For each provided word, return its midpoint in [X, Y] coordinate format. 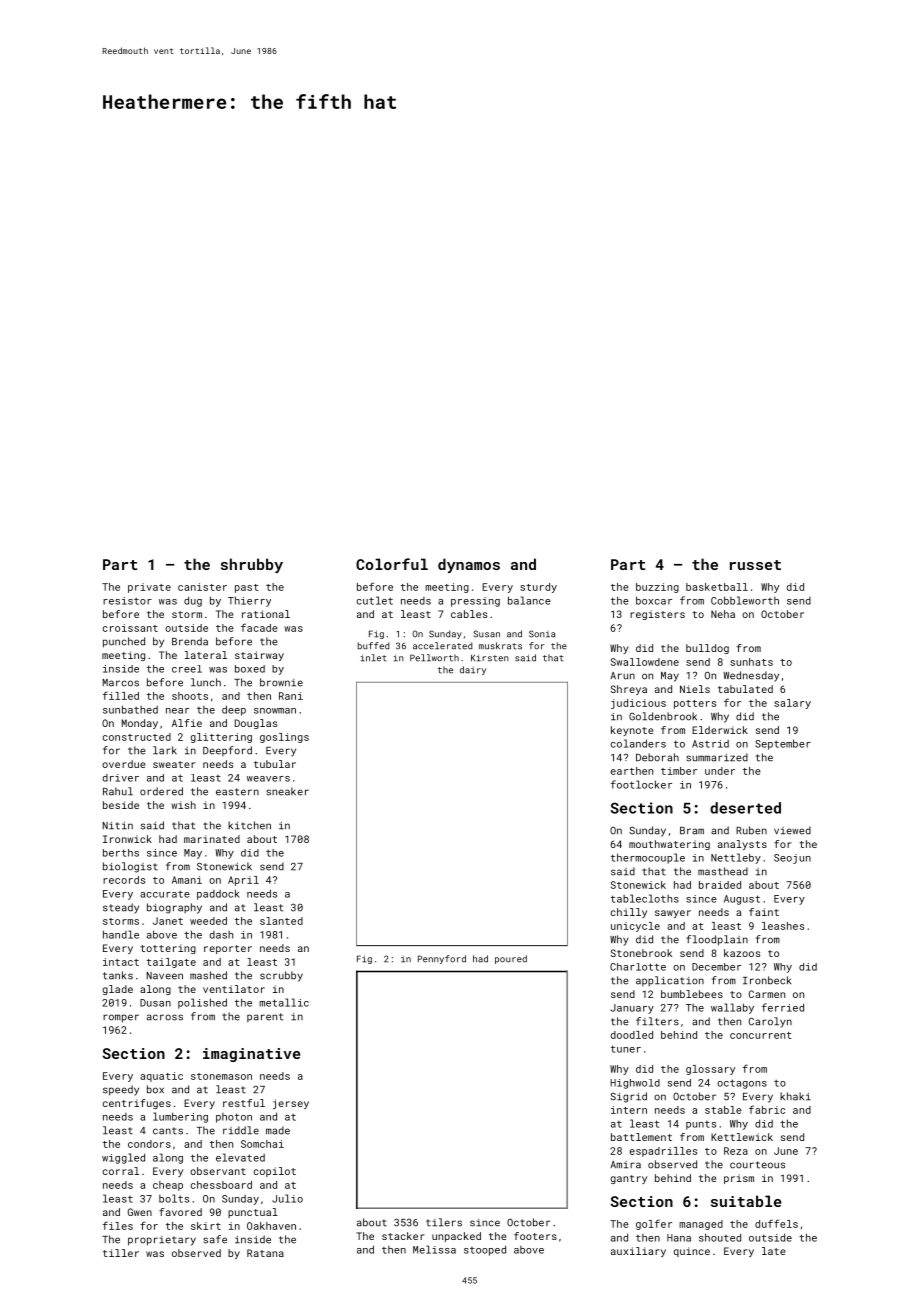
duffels [776, 1223]
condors [149, 1144]
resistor [127, 601]
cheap [168, 1186]
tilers [444, 1222]
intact [121, 962]
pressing [475, 602]
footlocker [641, 784]
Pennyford [442, 959]
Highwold [635, 1084]
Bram [692, 831]
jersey [291, 1104]
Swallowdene [645, 662]
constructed [137, 737]
